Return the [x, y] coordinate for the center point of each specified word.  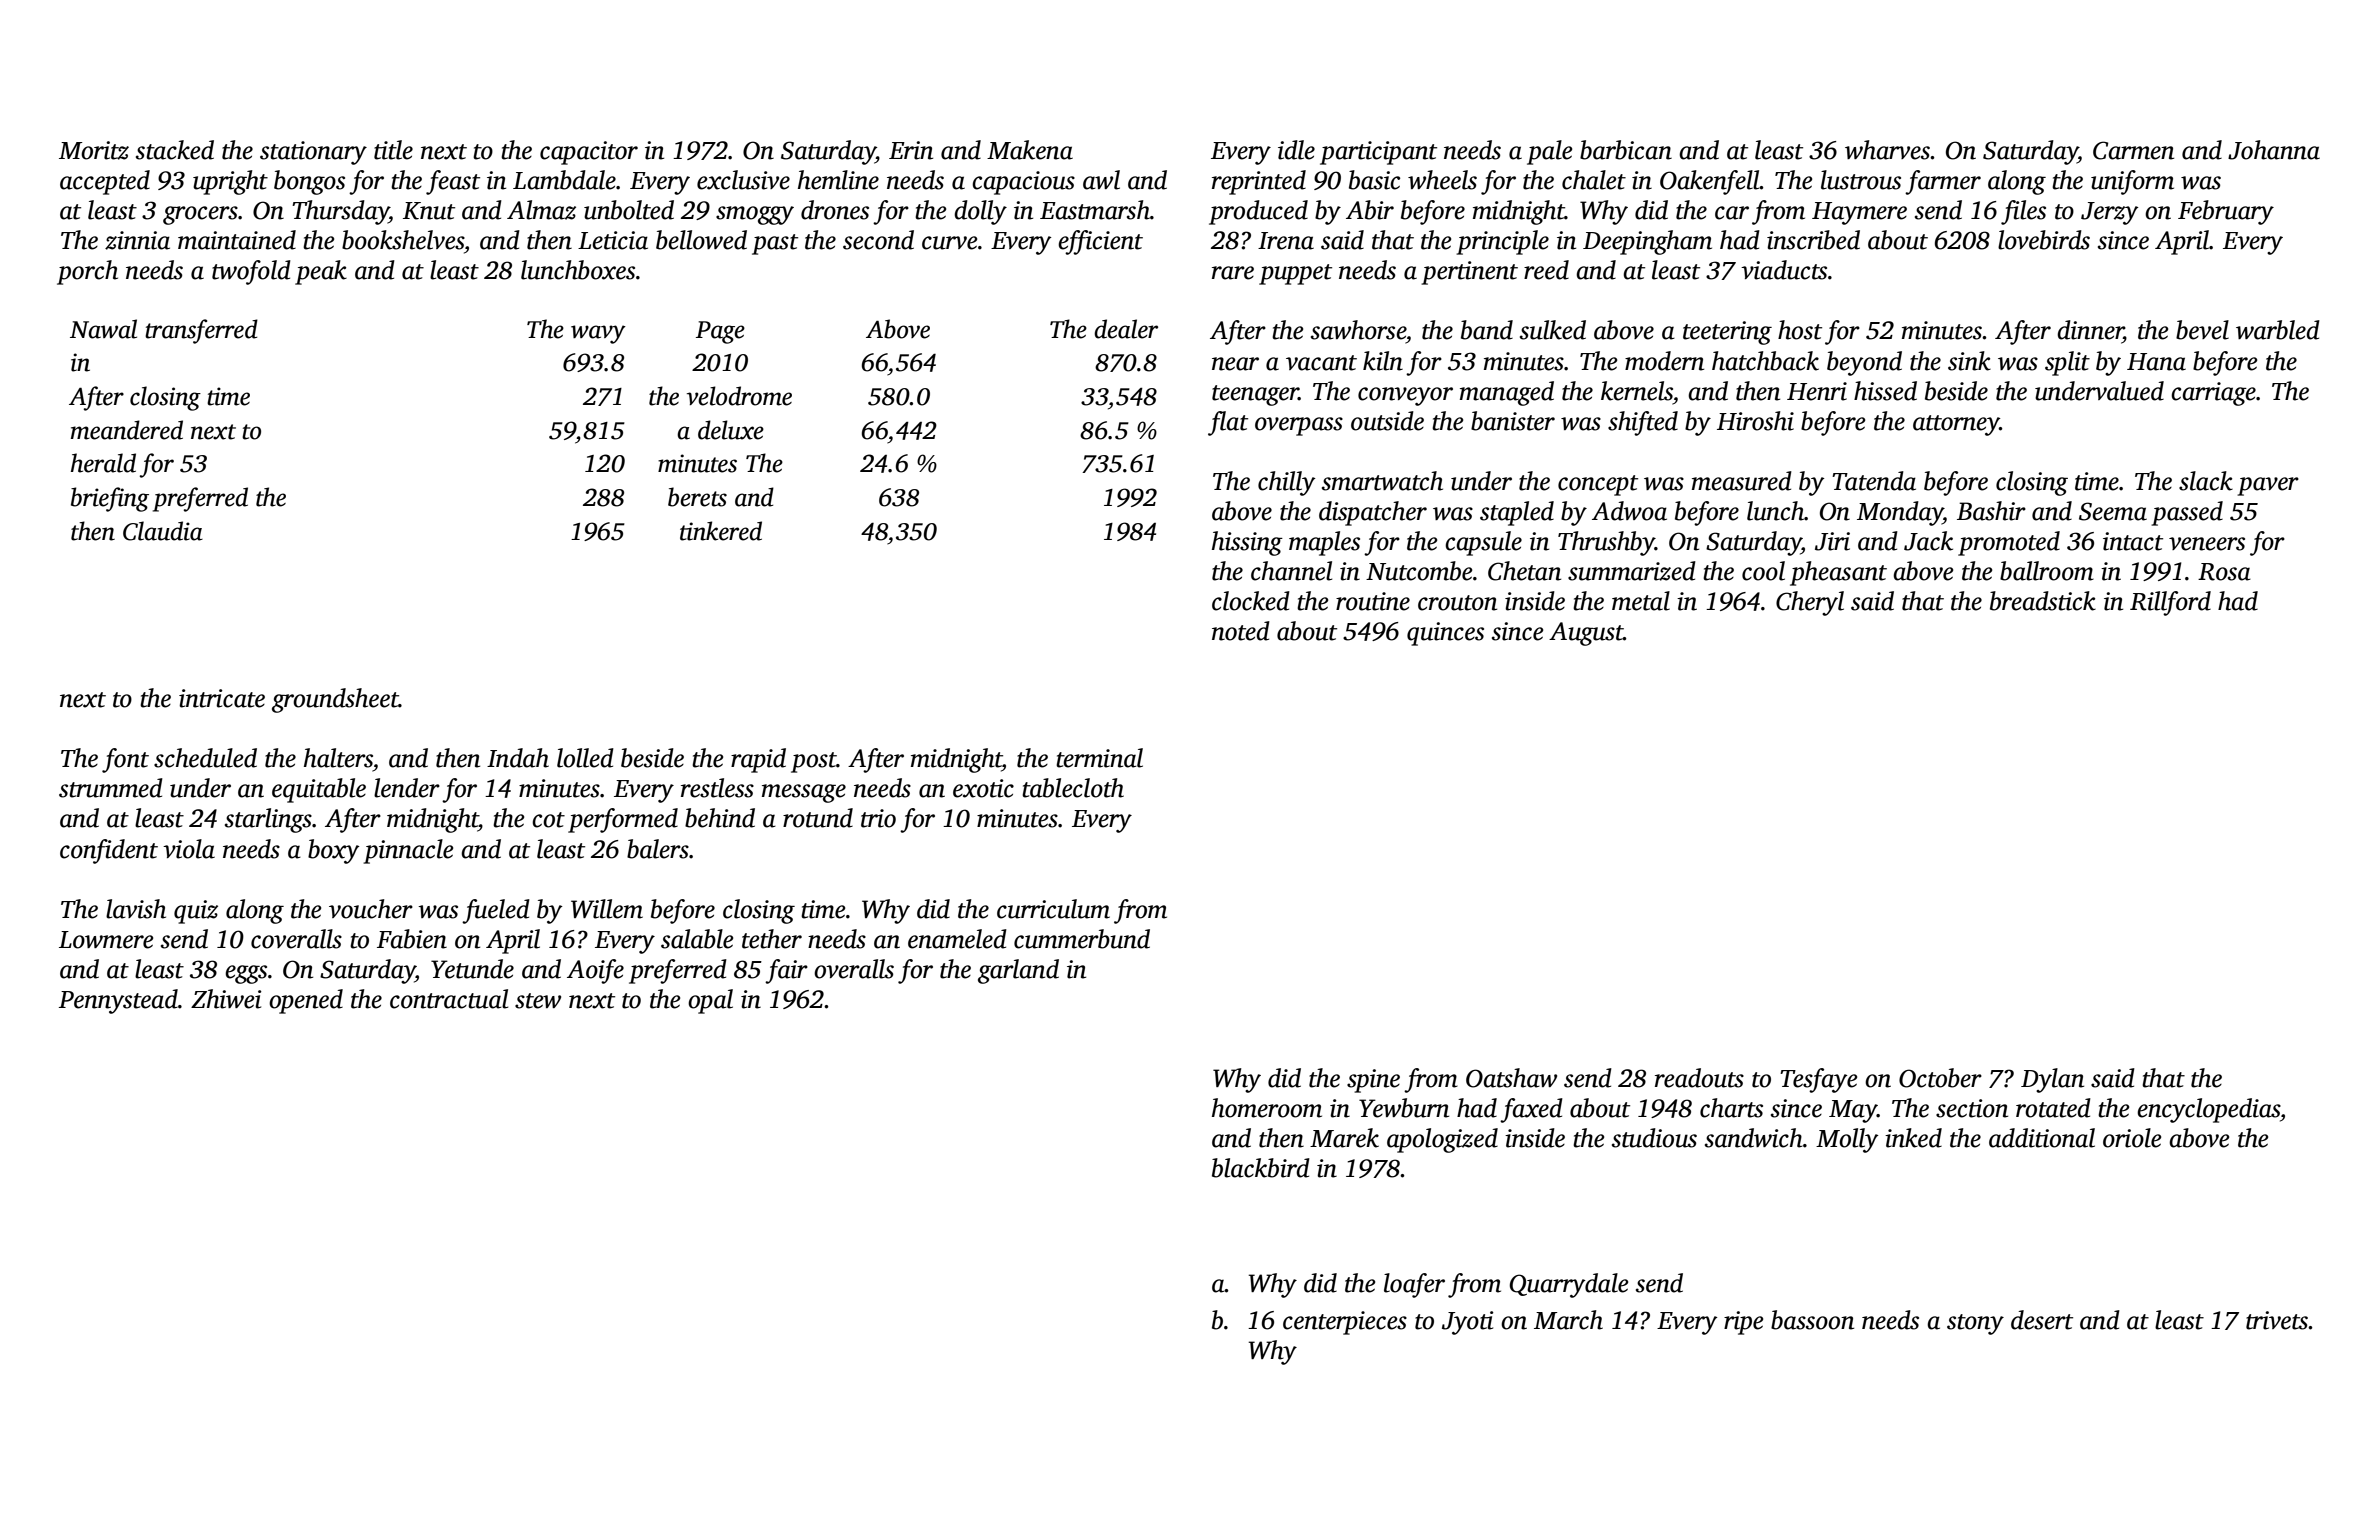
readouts [1699, 1078]
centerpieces [1345, 1323]
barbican [1626, 150]
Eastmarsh [1095, 210]
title [393, 150]
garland [1018, 971]
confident [109, 851]
